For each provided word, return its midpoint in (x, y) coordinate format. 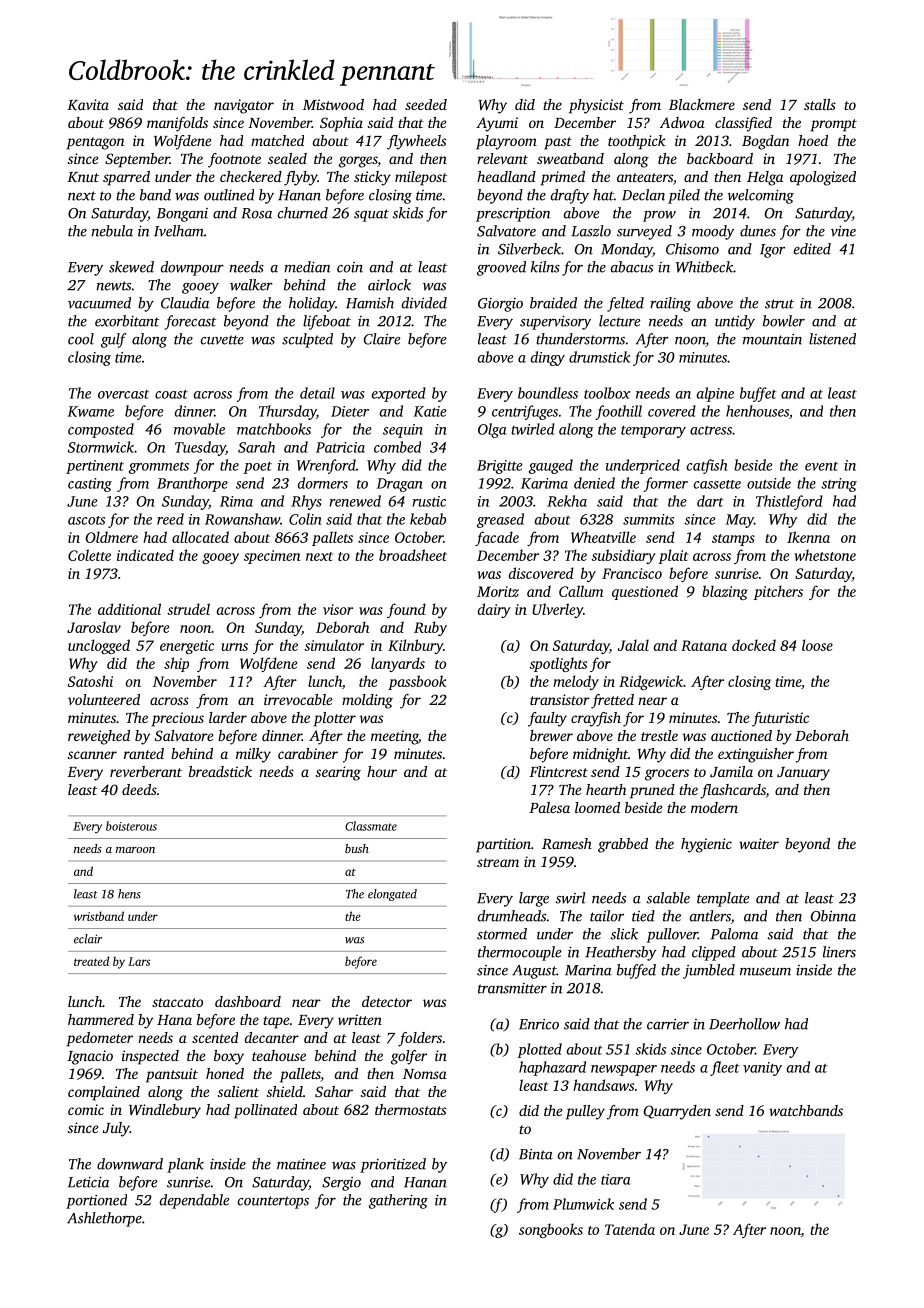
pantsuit (172, 1075)
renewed (355, 501)
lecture (620, 321)
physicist (596, 106)
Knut (83, 177)
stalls (820, 104)
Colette (89, 555)
